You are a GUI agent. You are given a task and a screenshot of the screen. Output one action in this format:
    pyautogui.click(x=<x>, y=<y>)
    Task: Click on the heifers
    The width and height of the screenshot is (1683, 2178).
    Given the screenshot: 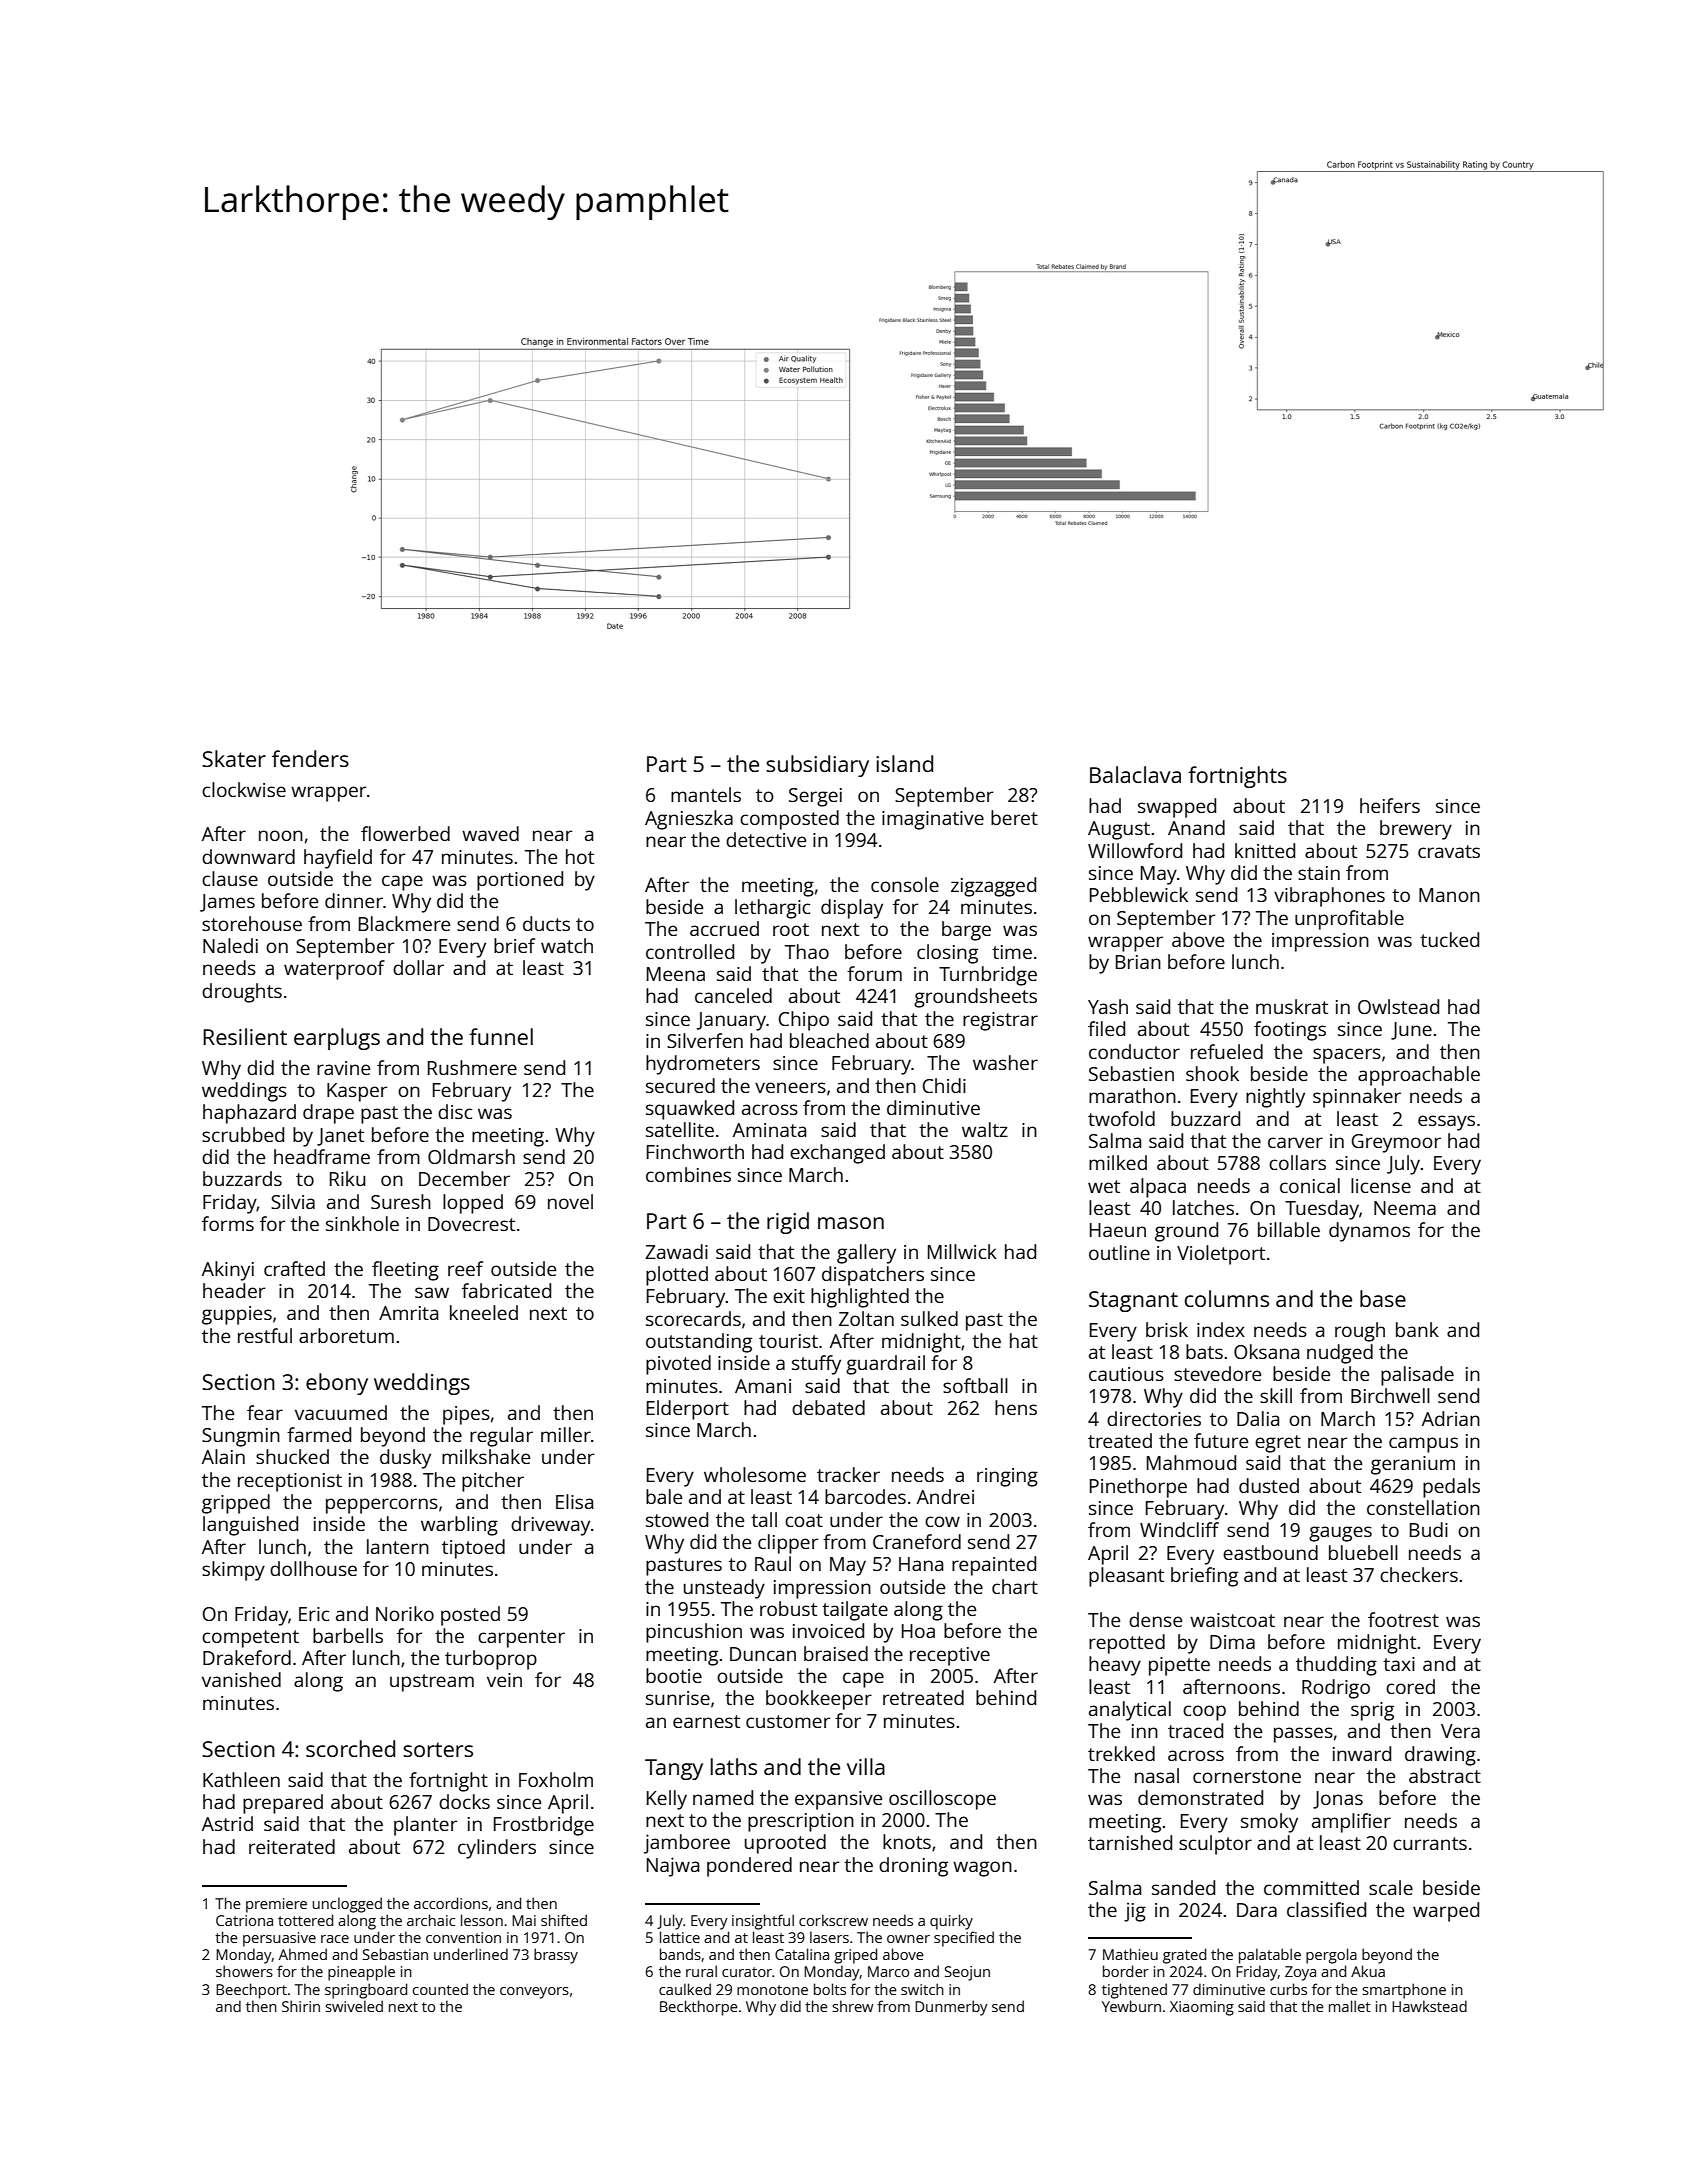 What is the action you would take?
    pyautogui.click(x=1390, y=805)
